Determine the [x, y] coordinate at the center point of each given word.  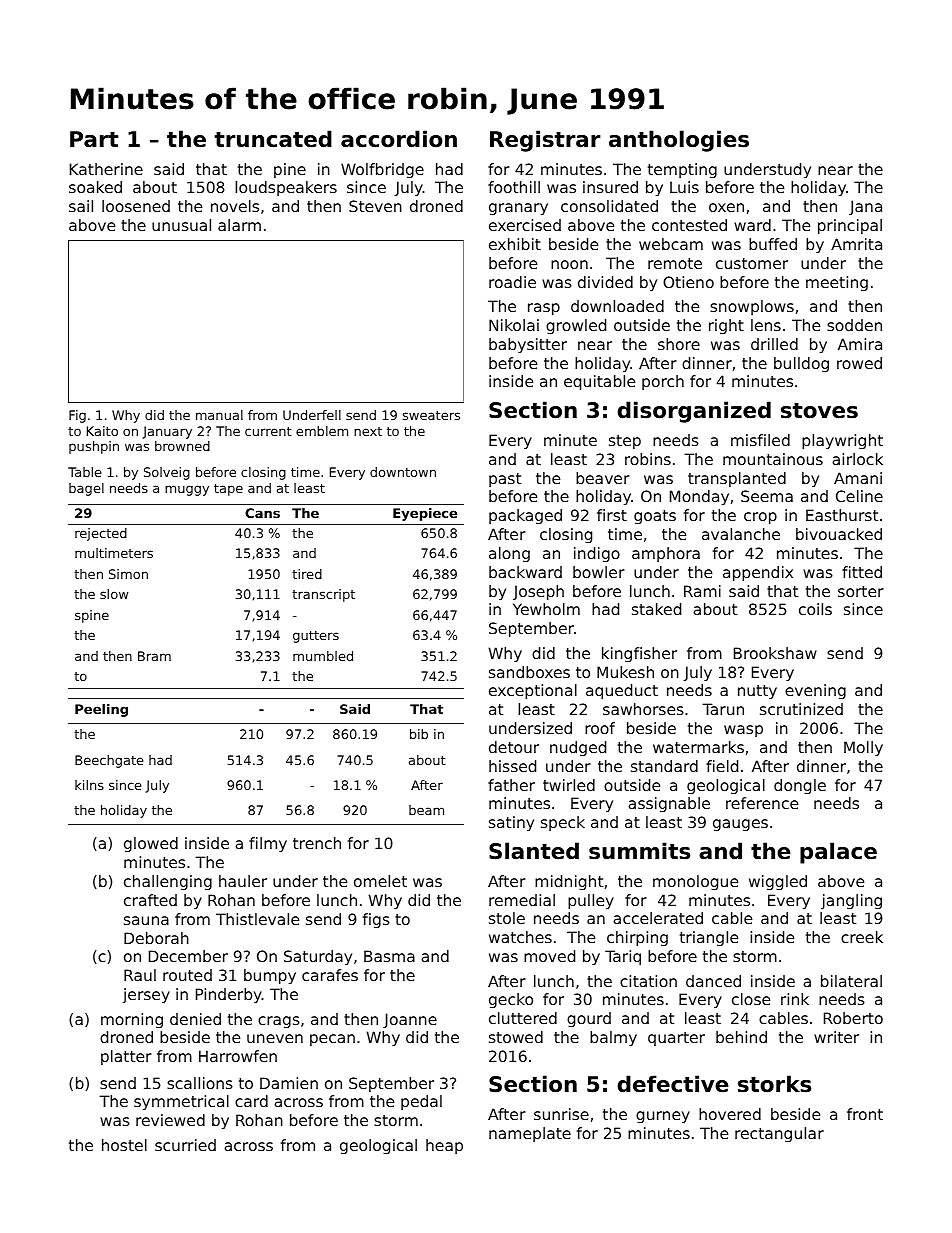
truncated [273, 139]
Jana [865, 207]
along [509, 554]
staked [656, 609]
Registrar [545, 141]
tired [307, 574]
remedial [522, 900]
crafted [150, 900]
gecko [511, 1000]
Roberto [853, 1018]
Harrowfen [238, 1056]
